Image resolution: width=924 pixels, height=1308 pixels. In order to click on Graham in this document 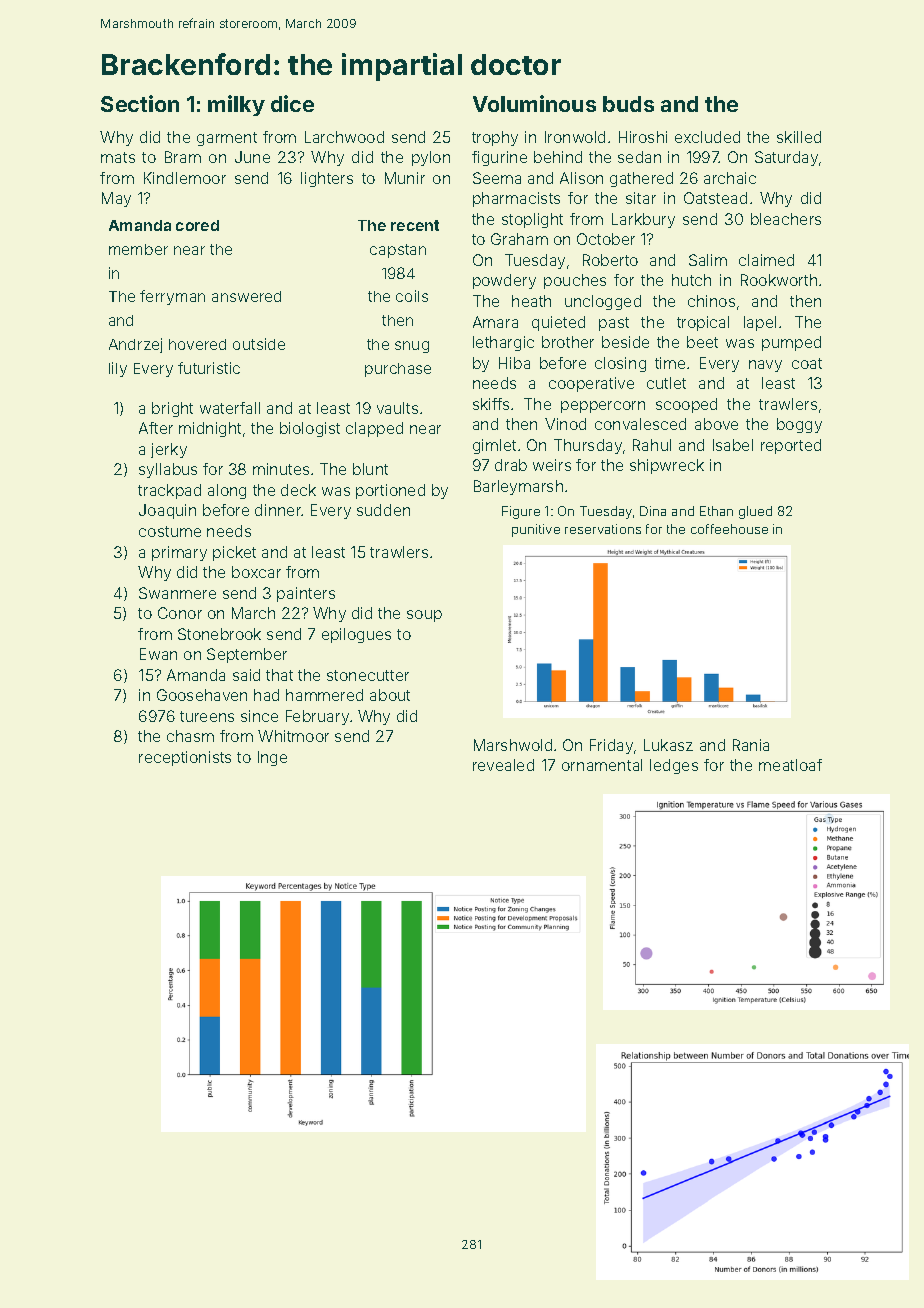, I will do `click(519, 239)`.
